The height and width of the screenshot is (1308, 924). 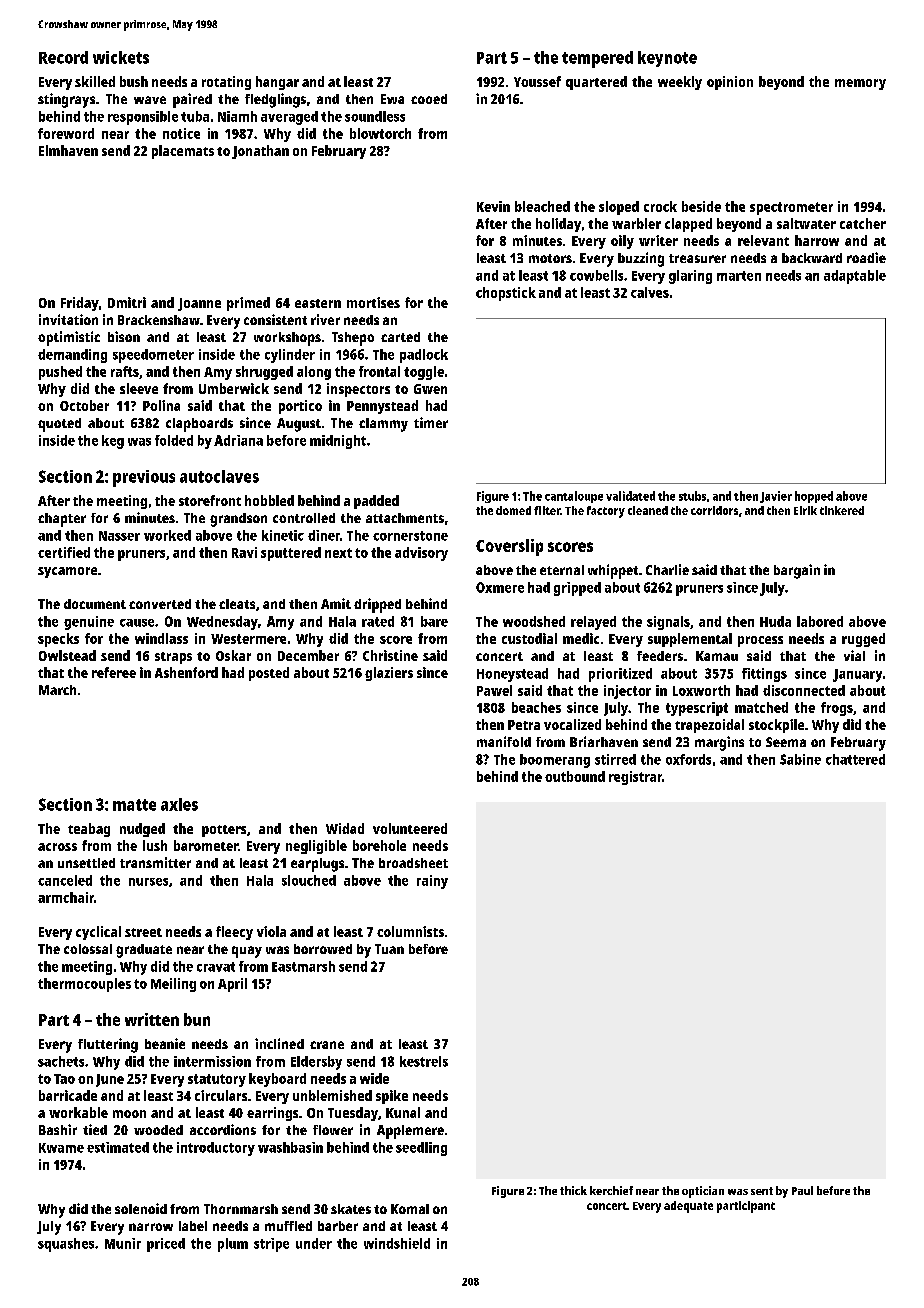 What do you see at coordinates (842, 510) in the screenshot?
I see `tinkered` at bounding box center [842, 510].
